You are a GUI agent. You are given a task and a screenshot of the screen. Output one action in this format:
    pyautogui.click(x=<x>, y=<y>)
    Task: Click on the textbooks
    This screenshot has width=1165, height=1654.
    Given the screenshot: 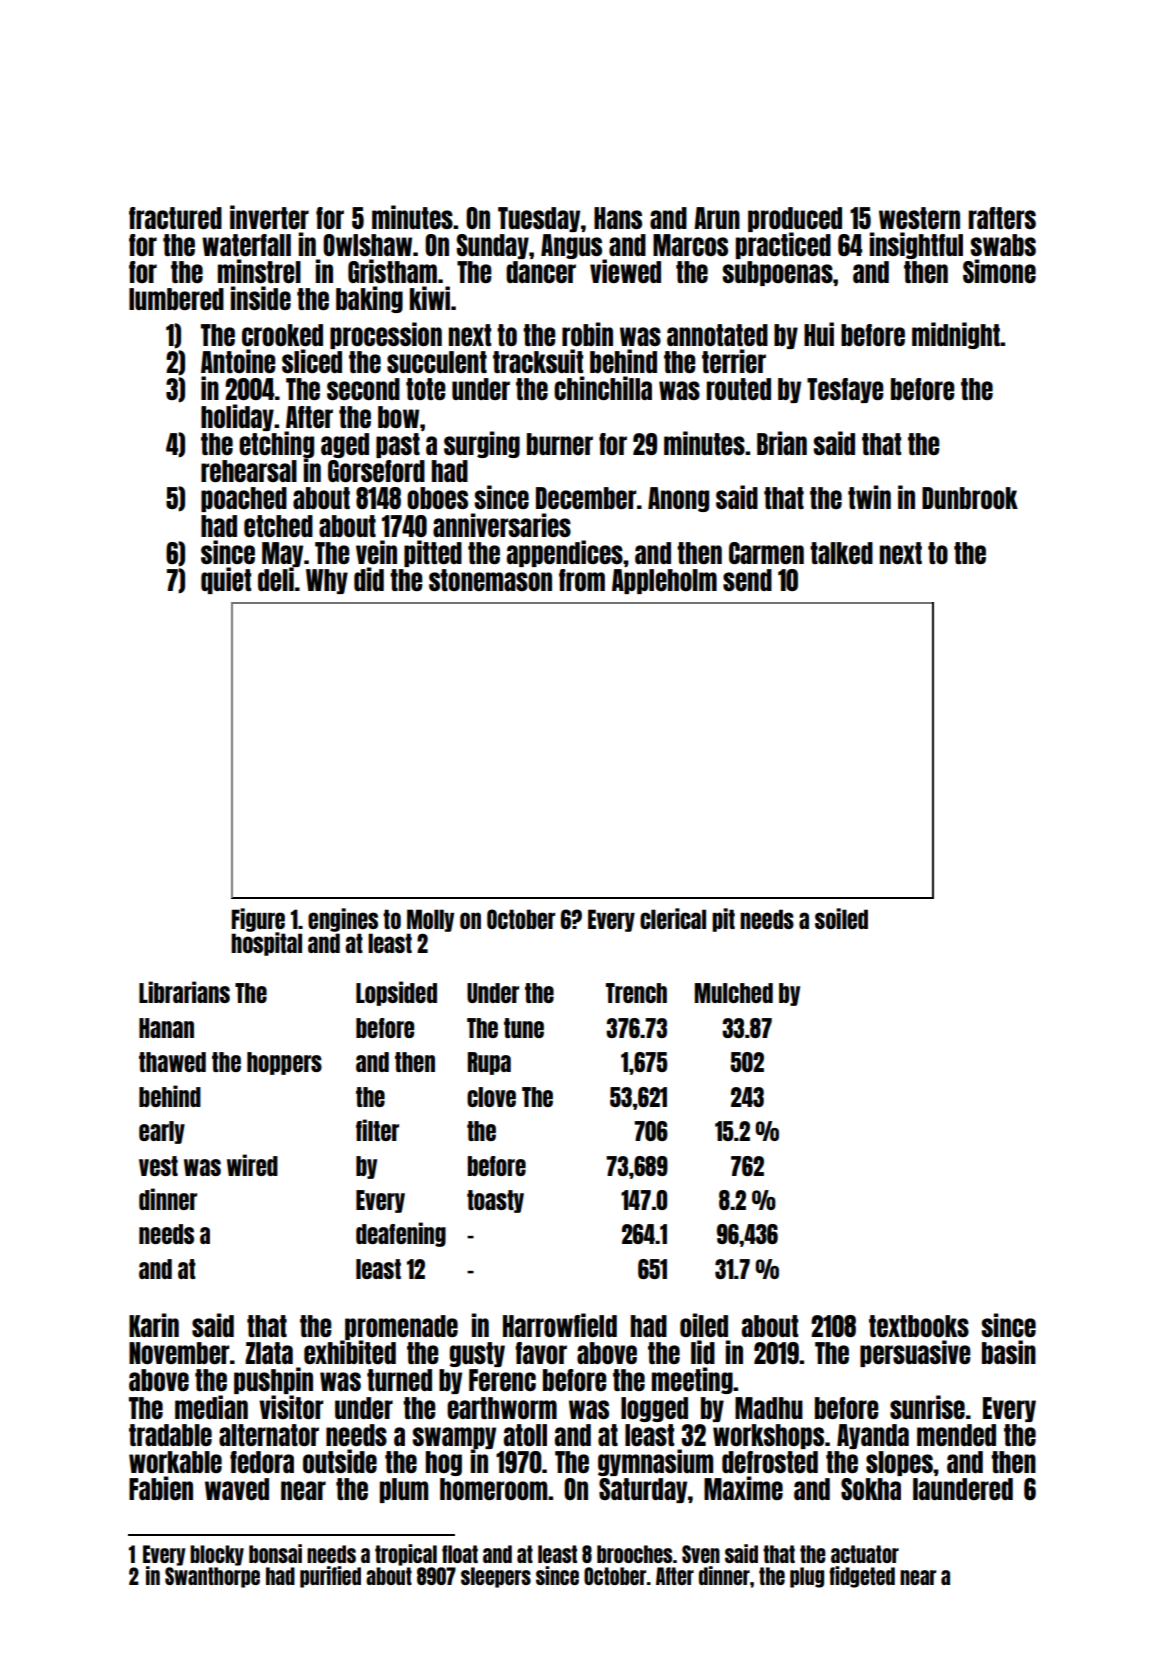 What is the action you would take?
    pyautogui.click(x=919, y=1326)
